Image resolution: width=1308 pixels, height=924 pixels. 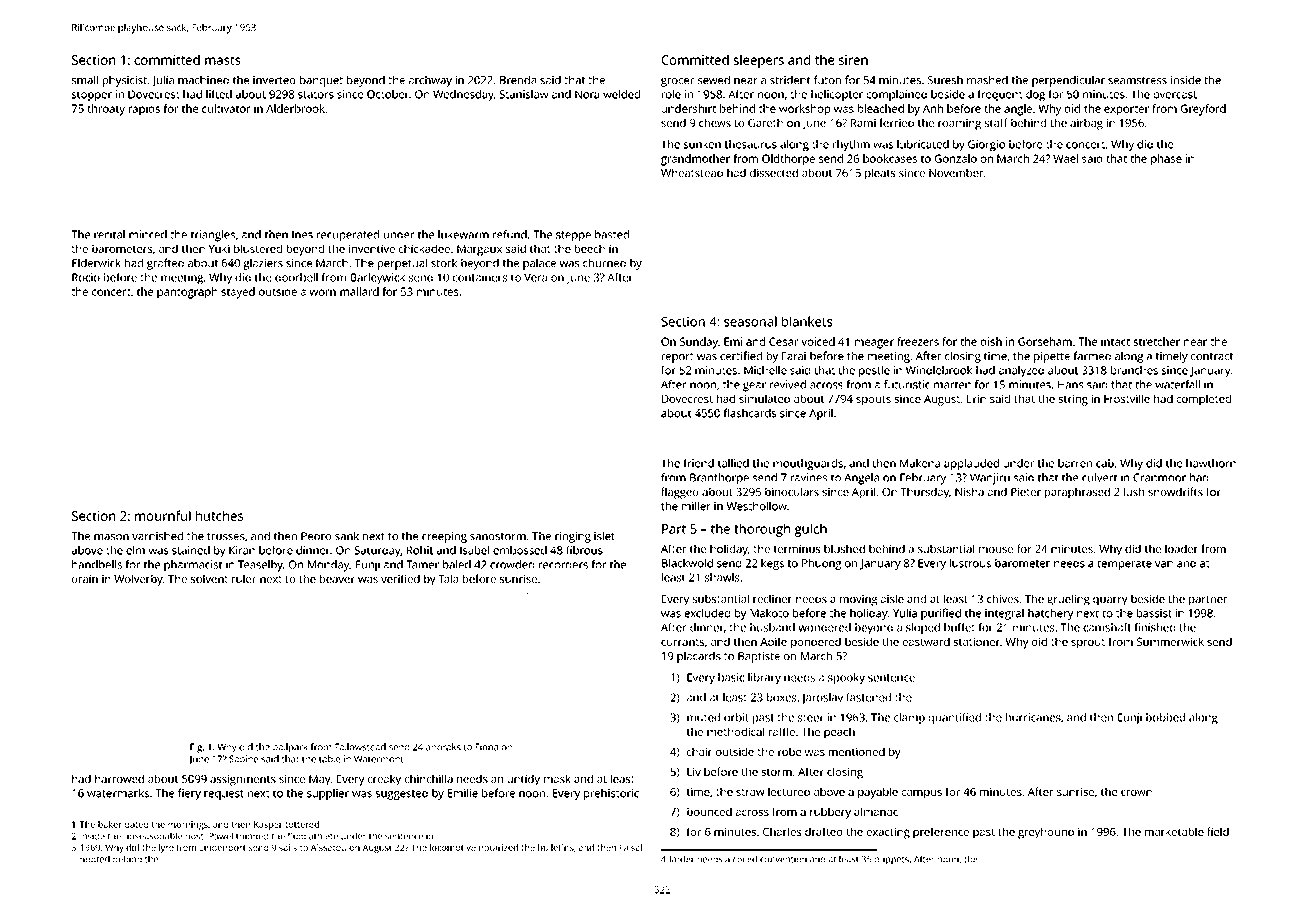 What do you see at coordinates (959, 627) in the image?
I see `buffet` at bounding box center [959, 627].
